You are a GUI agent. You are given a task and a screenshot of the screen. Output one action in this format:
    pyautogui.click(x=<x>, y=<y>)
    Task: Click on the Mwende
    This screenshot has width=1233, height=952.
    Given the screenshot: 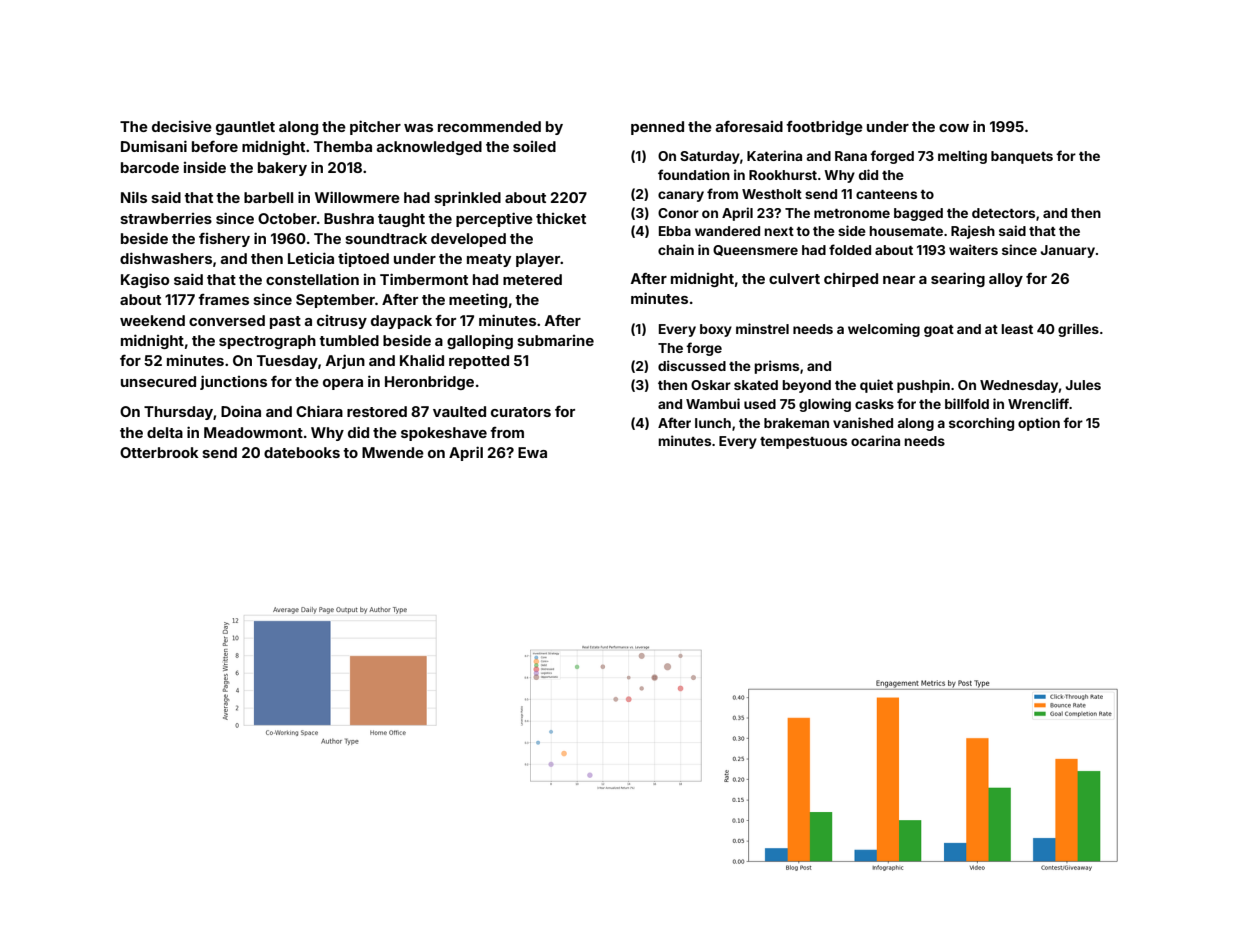 What is the action you would take?
    pyautogui.click(x=393, y=452)
